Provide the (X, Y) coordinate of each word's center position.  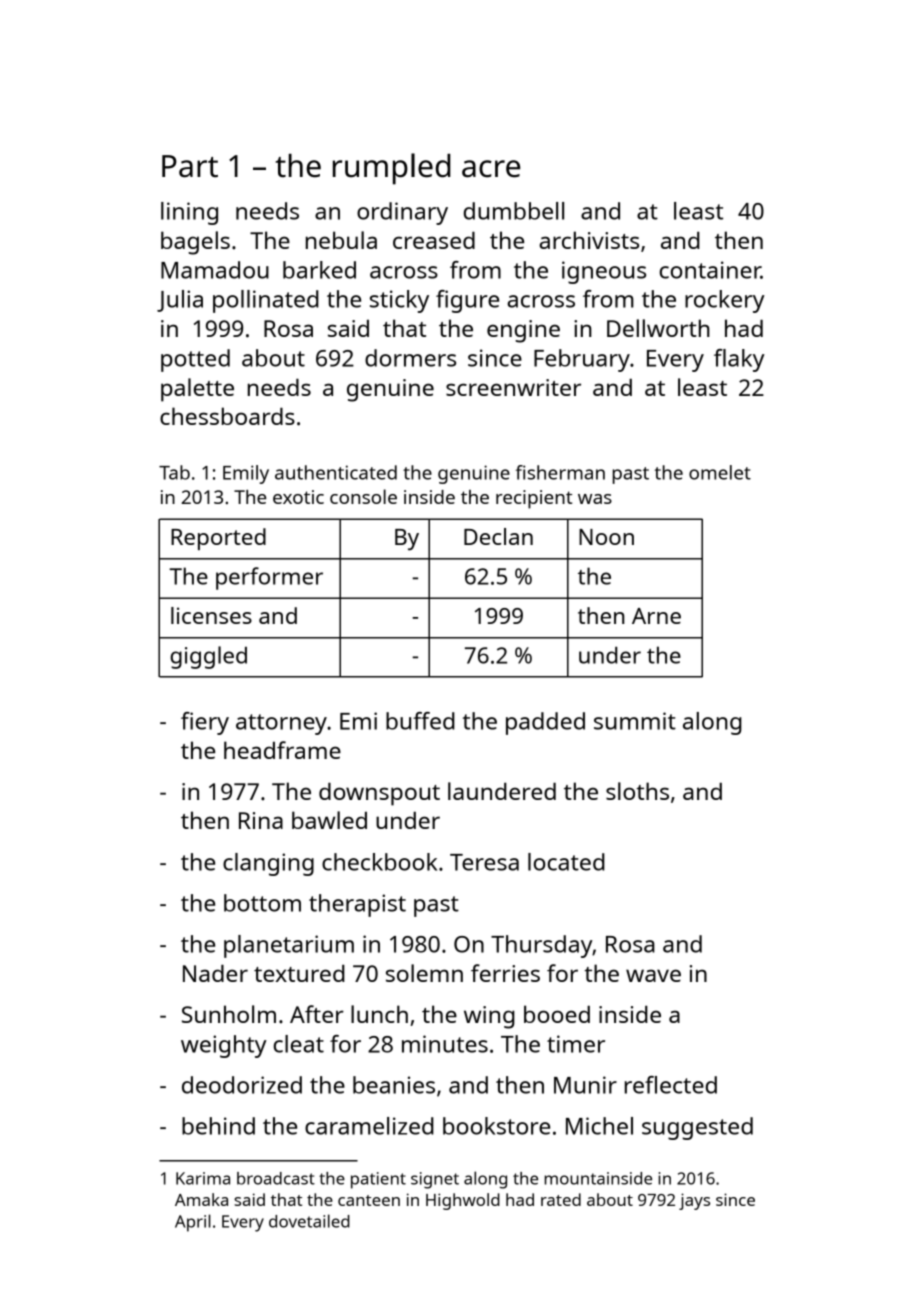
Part (190, 166)
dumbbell (514, 211)
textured (299, 973)
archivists (589, 240)
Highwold (463, 1201)
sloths (637, 791)
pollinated (266, 301)
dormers (410, 358)
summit (635, 721)
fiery (205, 723)
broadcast (276, 1178)
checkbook (379, 862)
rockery (725, 301)
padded (545, 723)
